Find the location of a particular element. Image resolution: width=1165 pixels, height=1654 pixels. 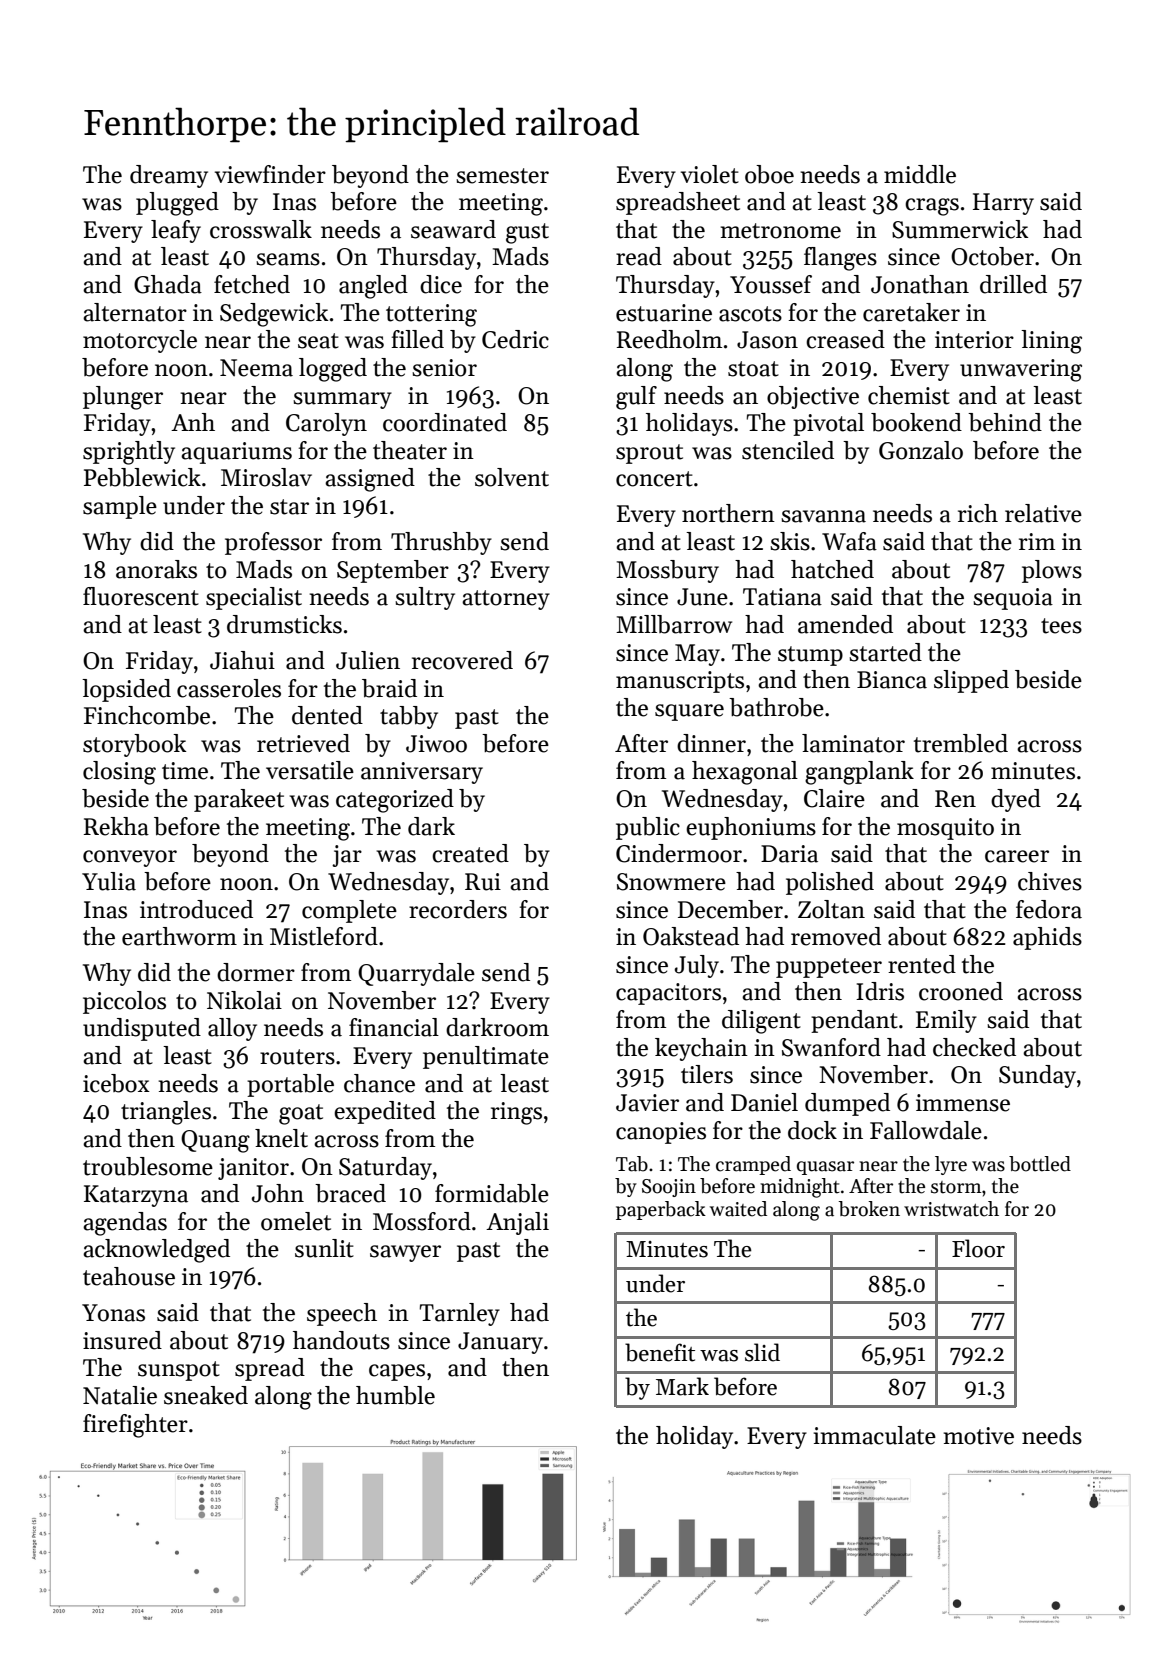

solvent is located at coordinates (512, 477).
